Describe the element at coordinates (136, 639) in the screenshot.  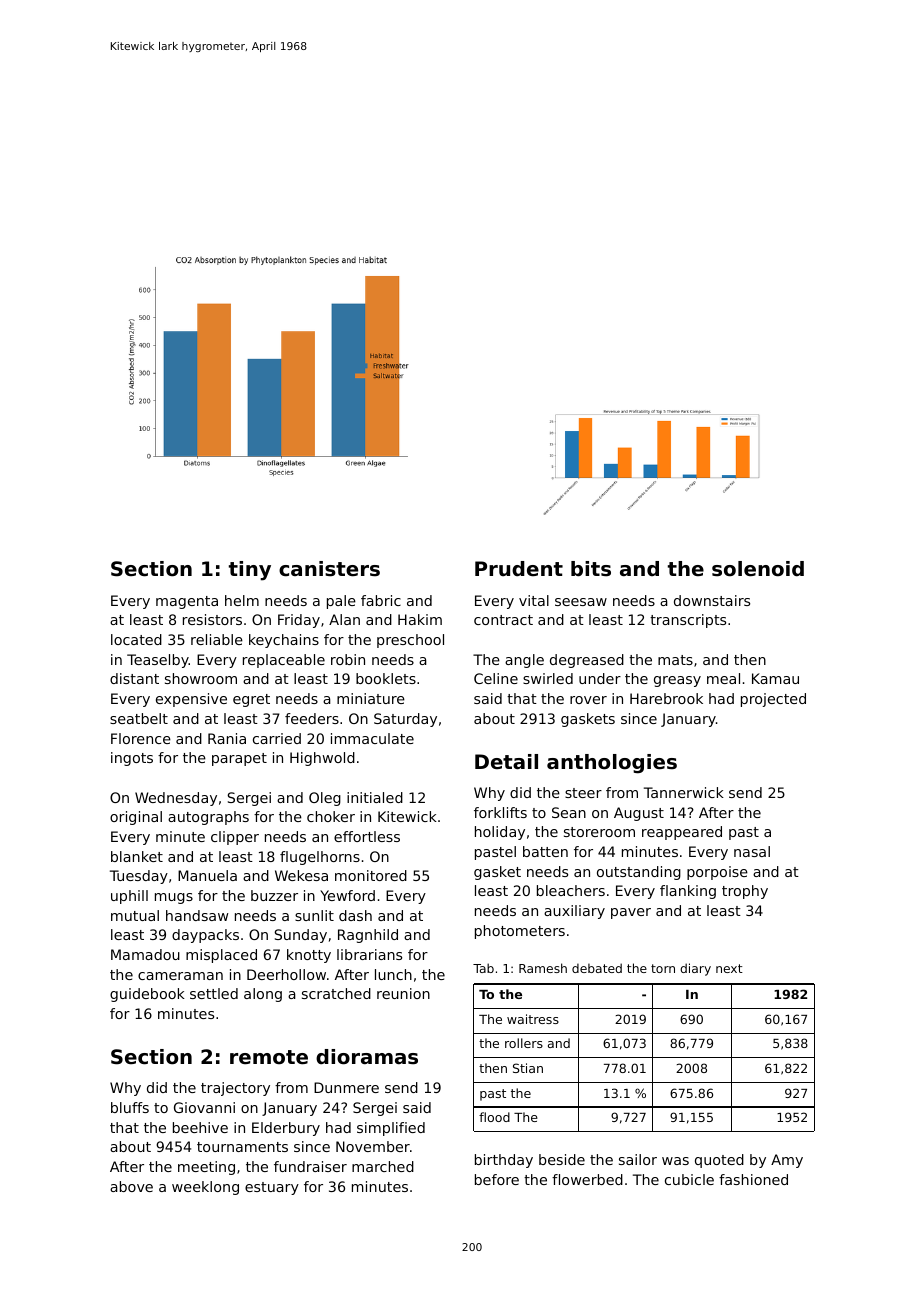
I see `located` at that location.
